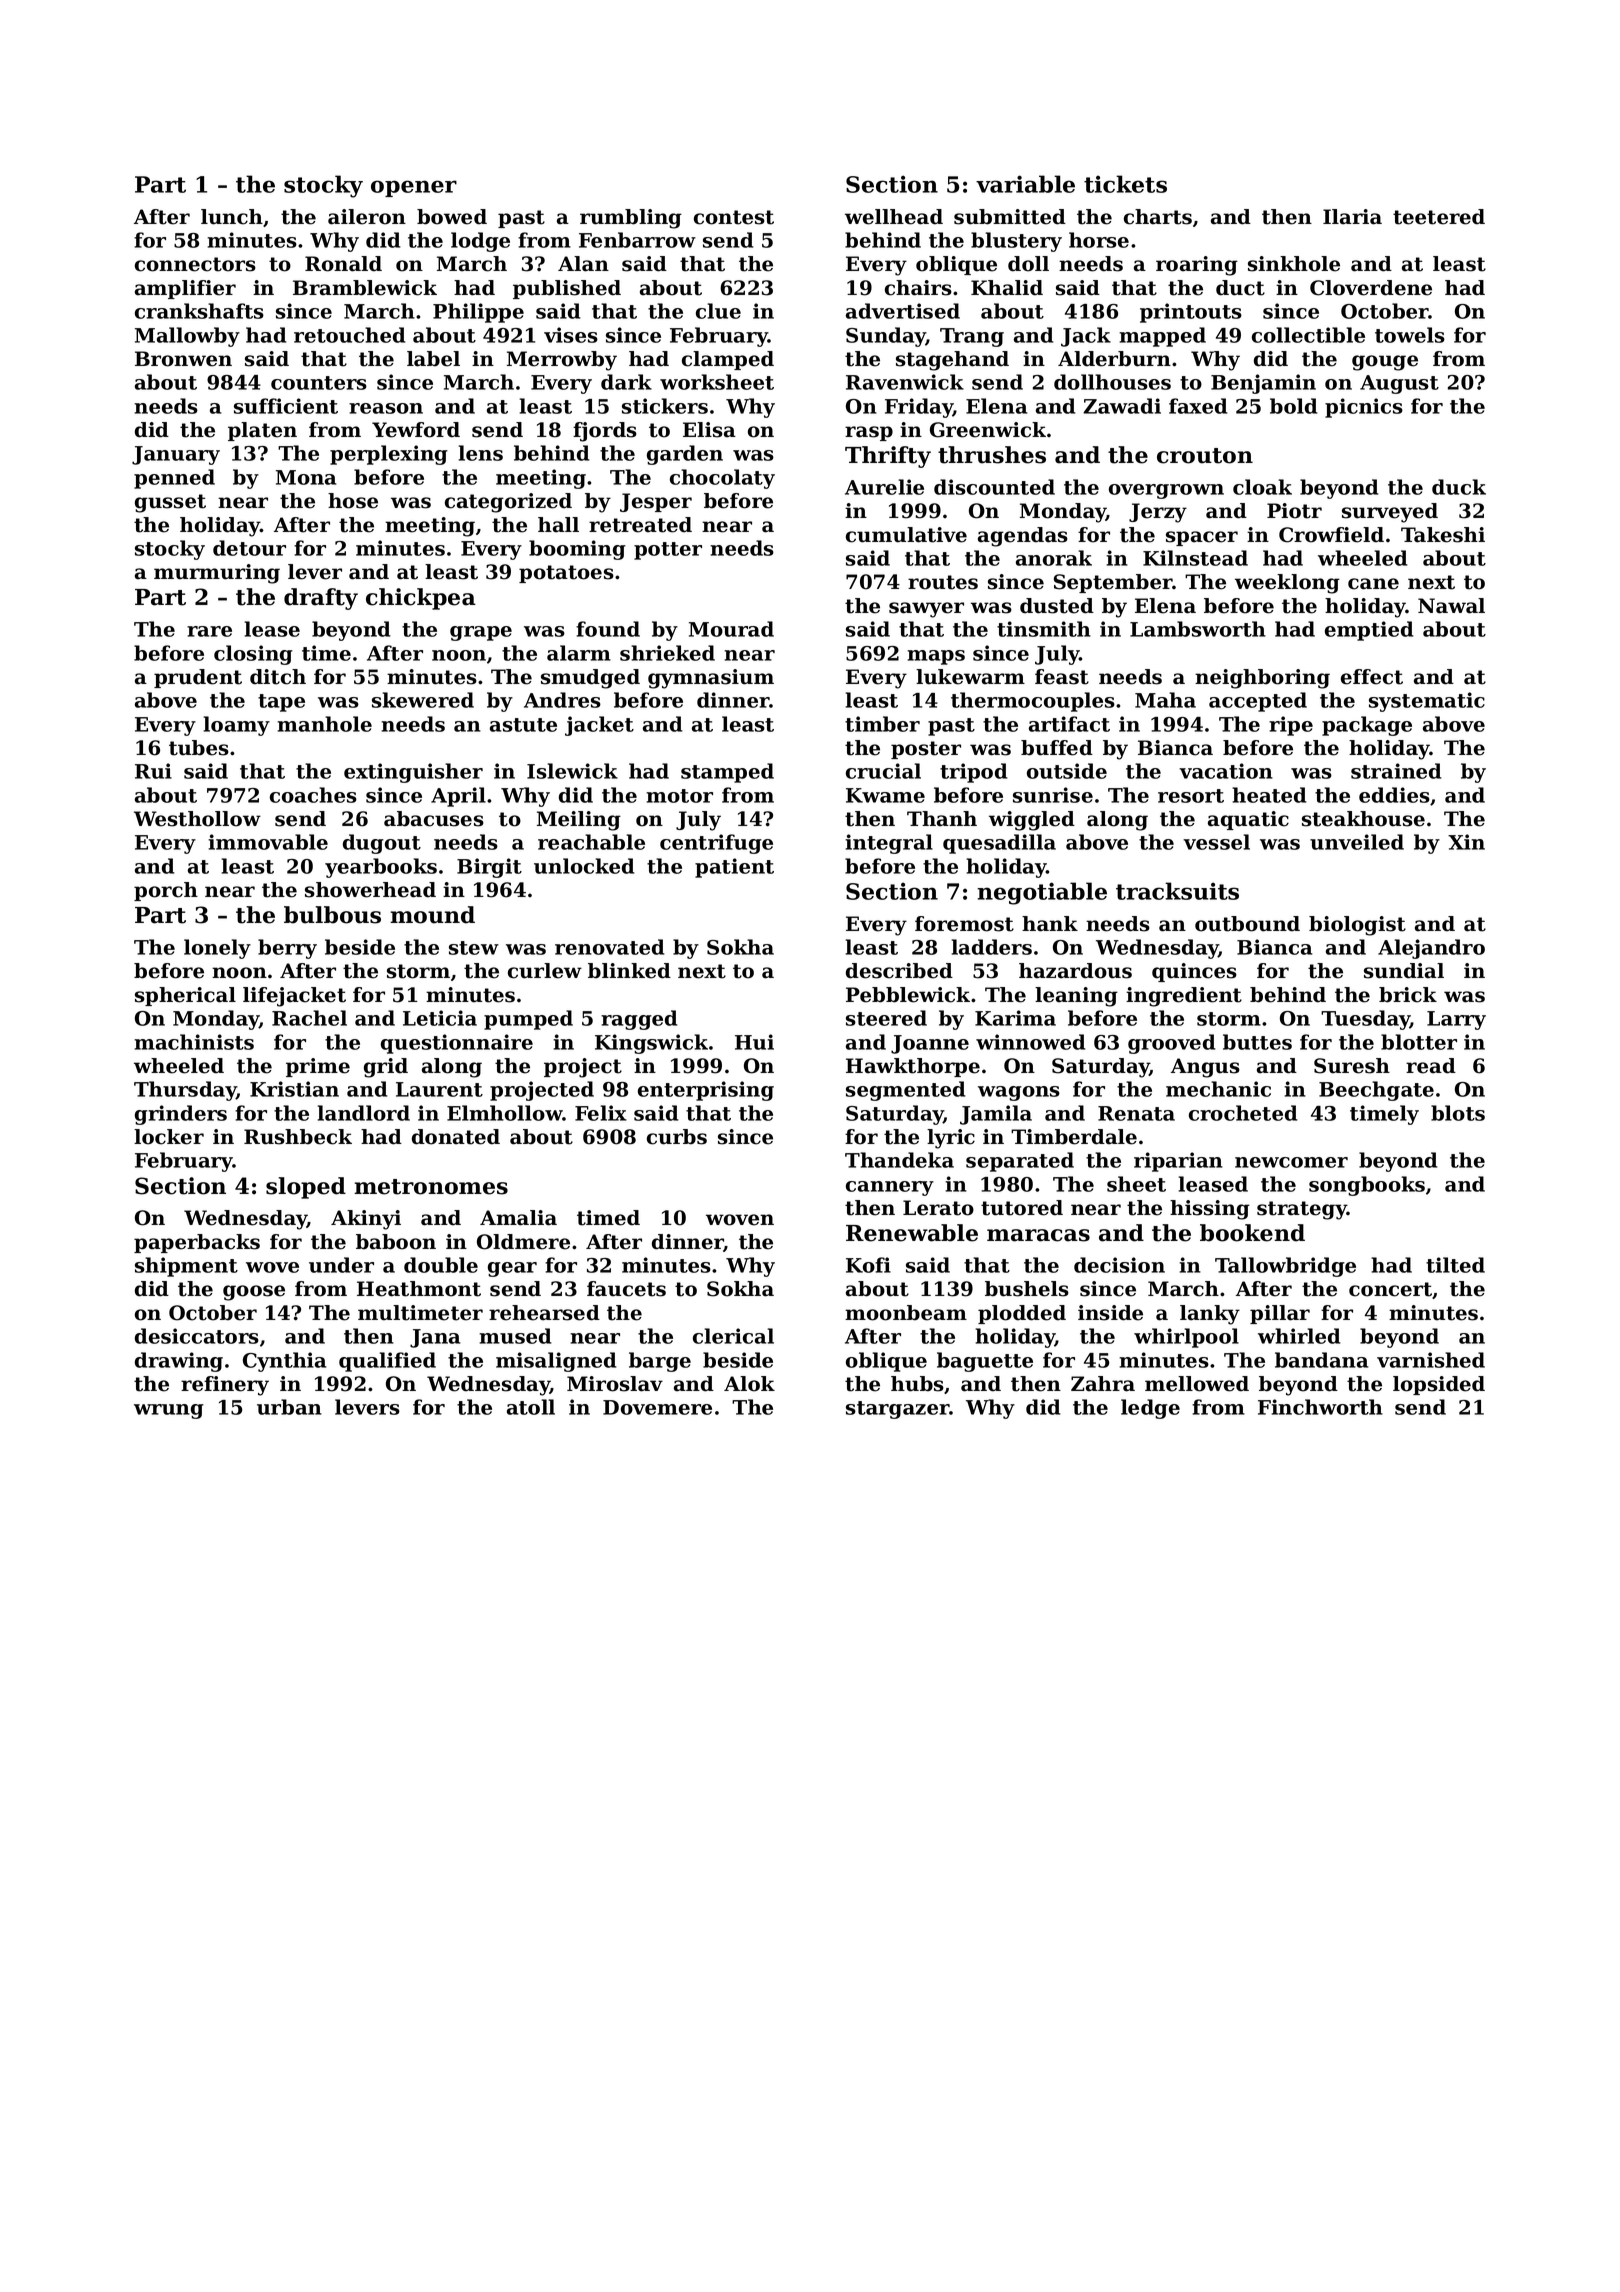 This screenshot has width=1620, height=2292. What do you see at coordinates (185, 289) in the screenshot?
I see `amplifier` at bounding box center [185, 289].
